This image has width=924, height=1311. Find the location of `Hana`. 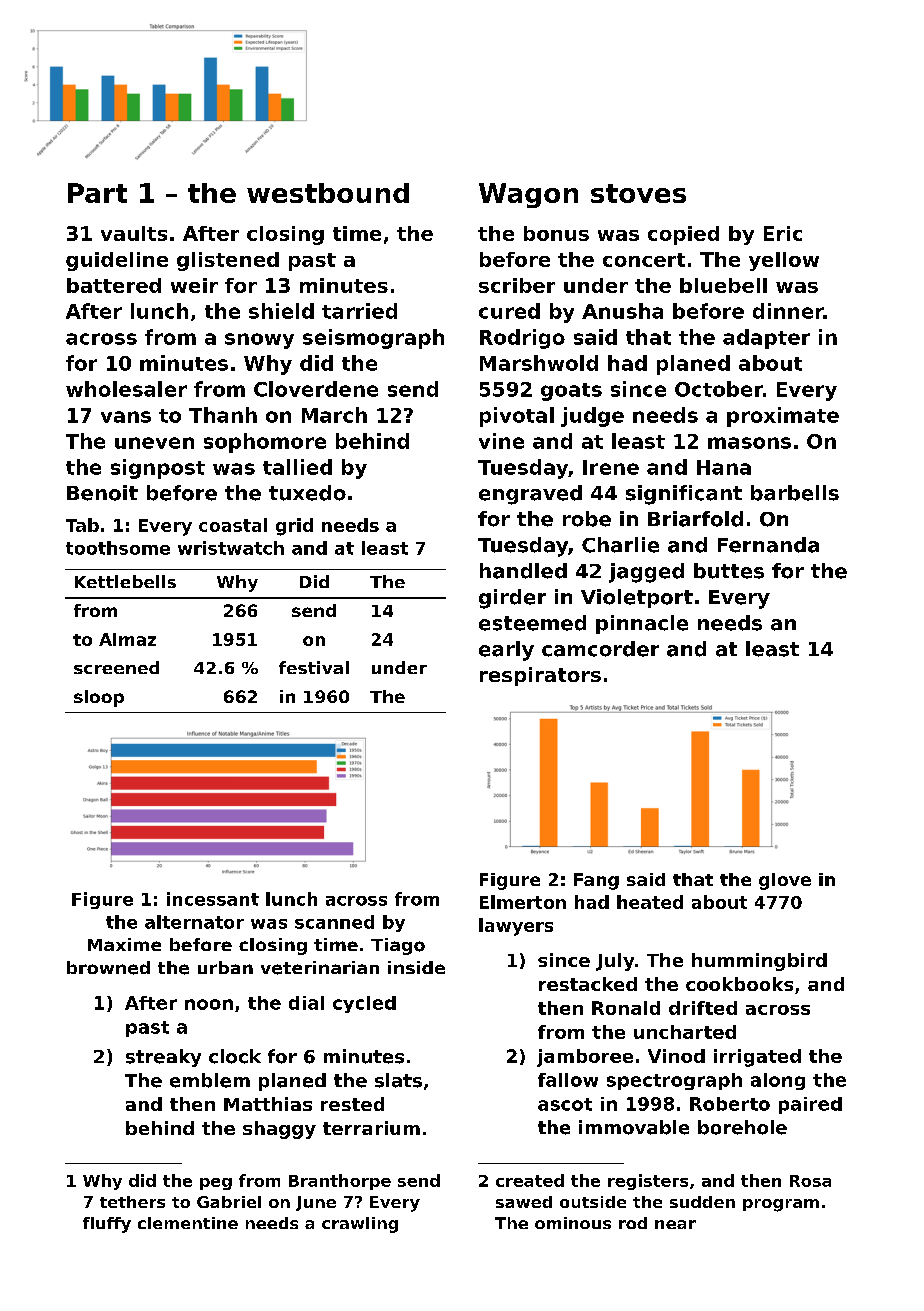

Hana is located at coordinates (724, 467).
